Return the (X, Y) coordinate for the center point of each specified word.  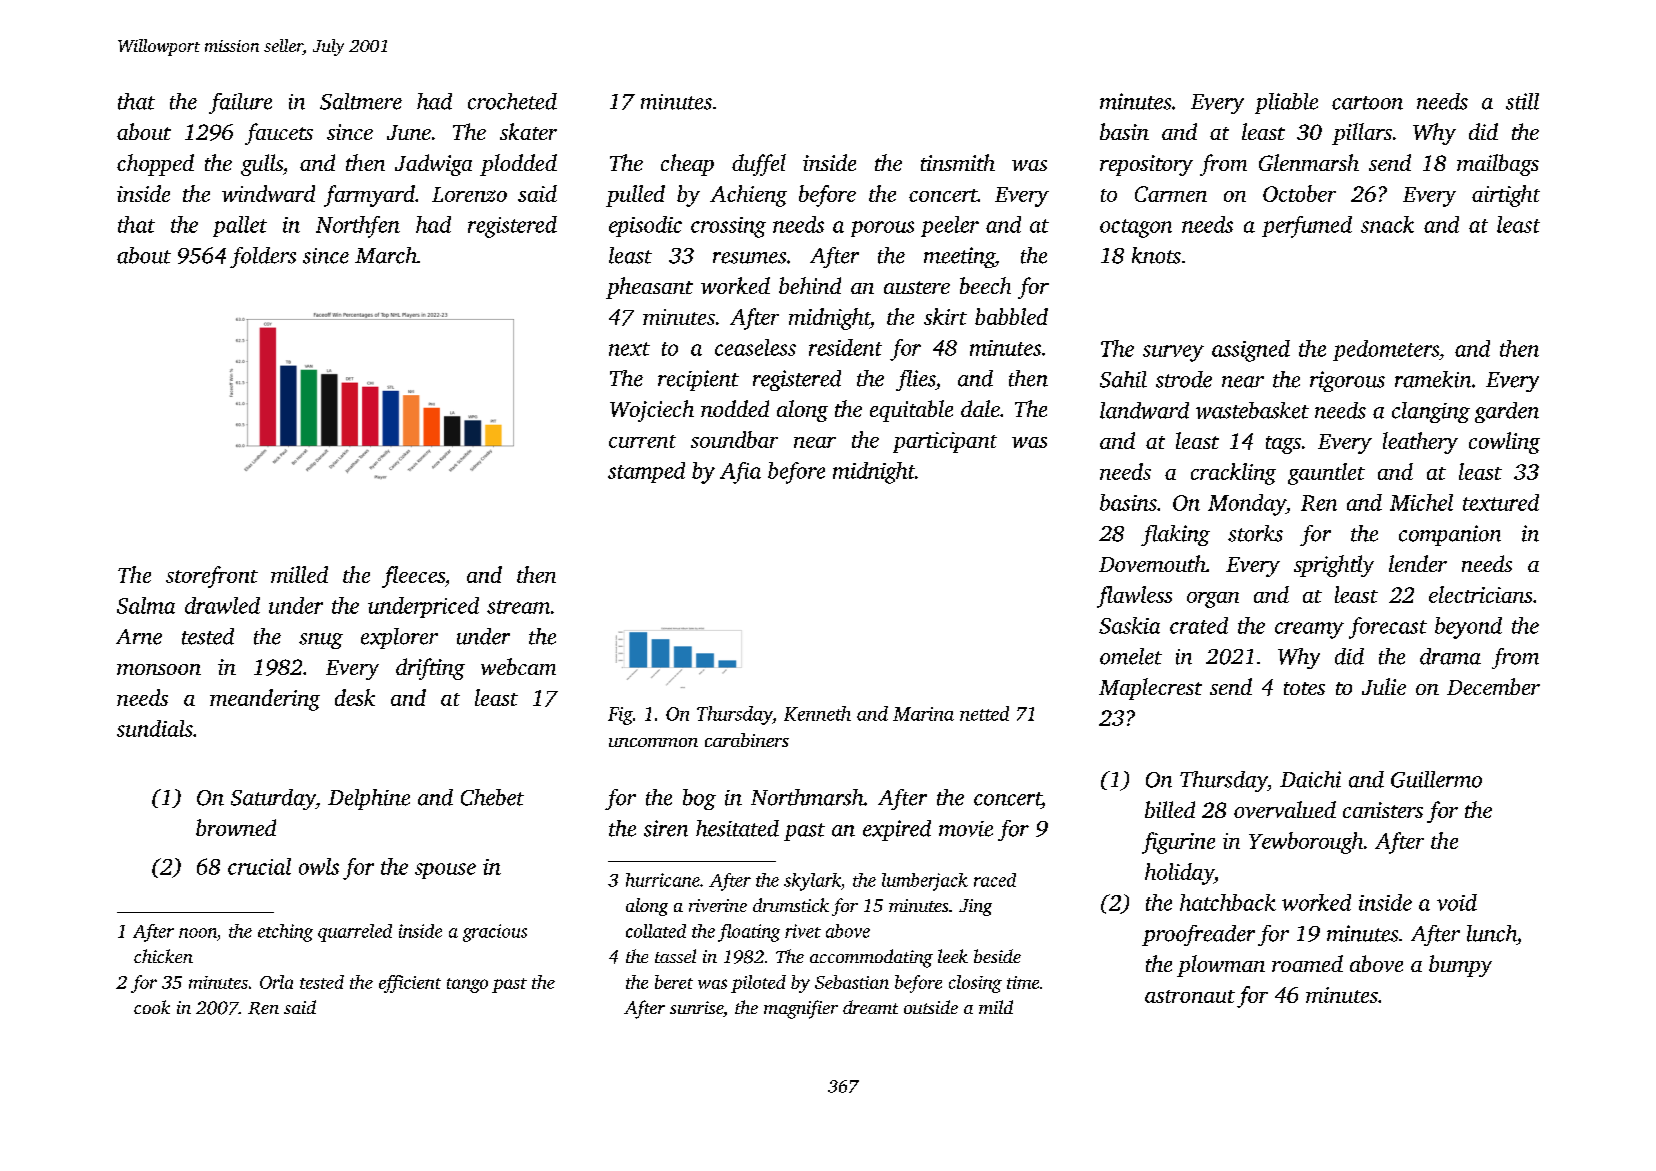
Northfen (358, 227)
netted (984, 713)
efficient (410, 984)
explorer (399, 638)
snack (1387, 224)
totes (1304, 688)
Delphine (369, 799)
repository (1146, 165)
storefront (212, 577)
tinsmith (958, 162)
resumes (749, 258)
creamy (1309, 630)
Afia (740, 473)
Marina (923, 714)
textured (1501, 502)
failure (240, 103)
